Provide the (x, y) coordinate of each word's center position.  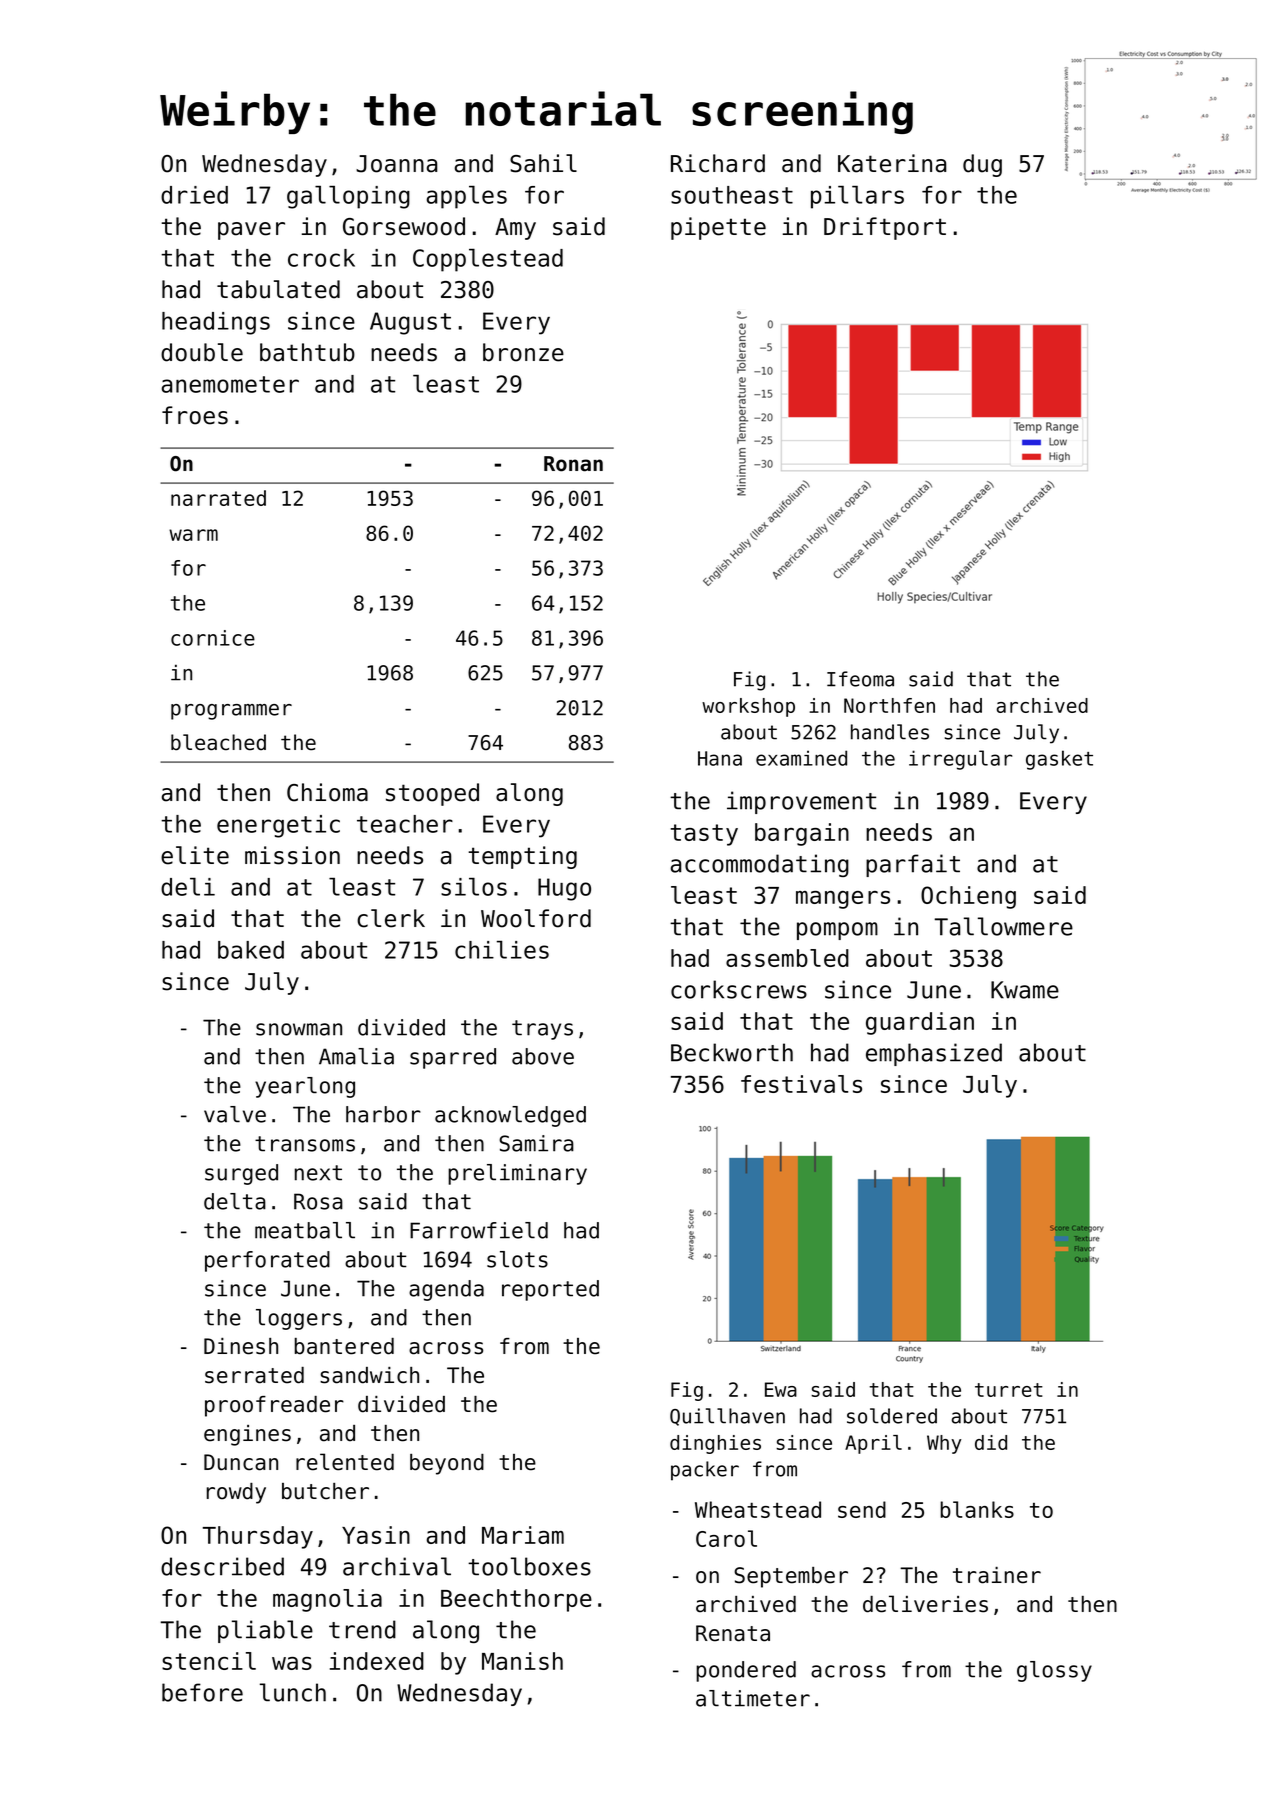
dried (194, 195)
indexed (377, 1661)
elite (195, 855)
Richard (718, 163)
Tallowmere (1003, 926)
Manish (522, 1661)
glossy (1054, 1671)
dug (982, 165)
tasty (704, 835)
